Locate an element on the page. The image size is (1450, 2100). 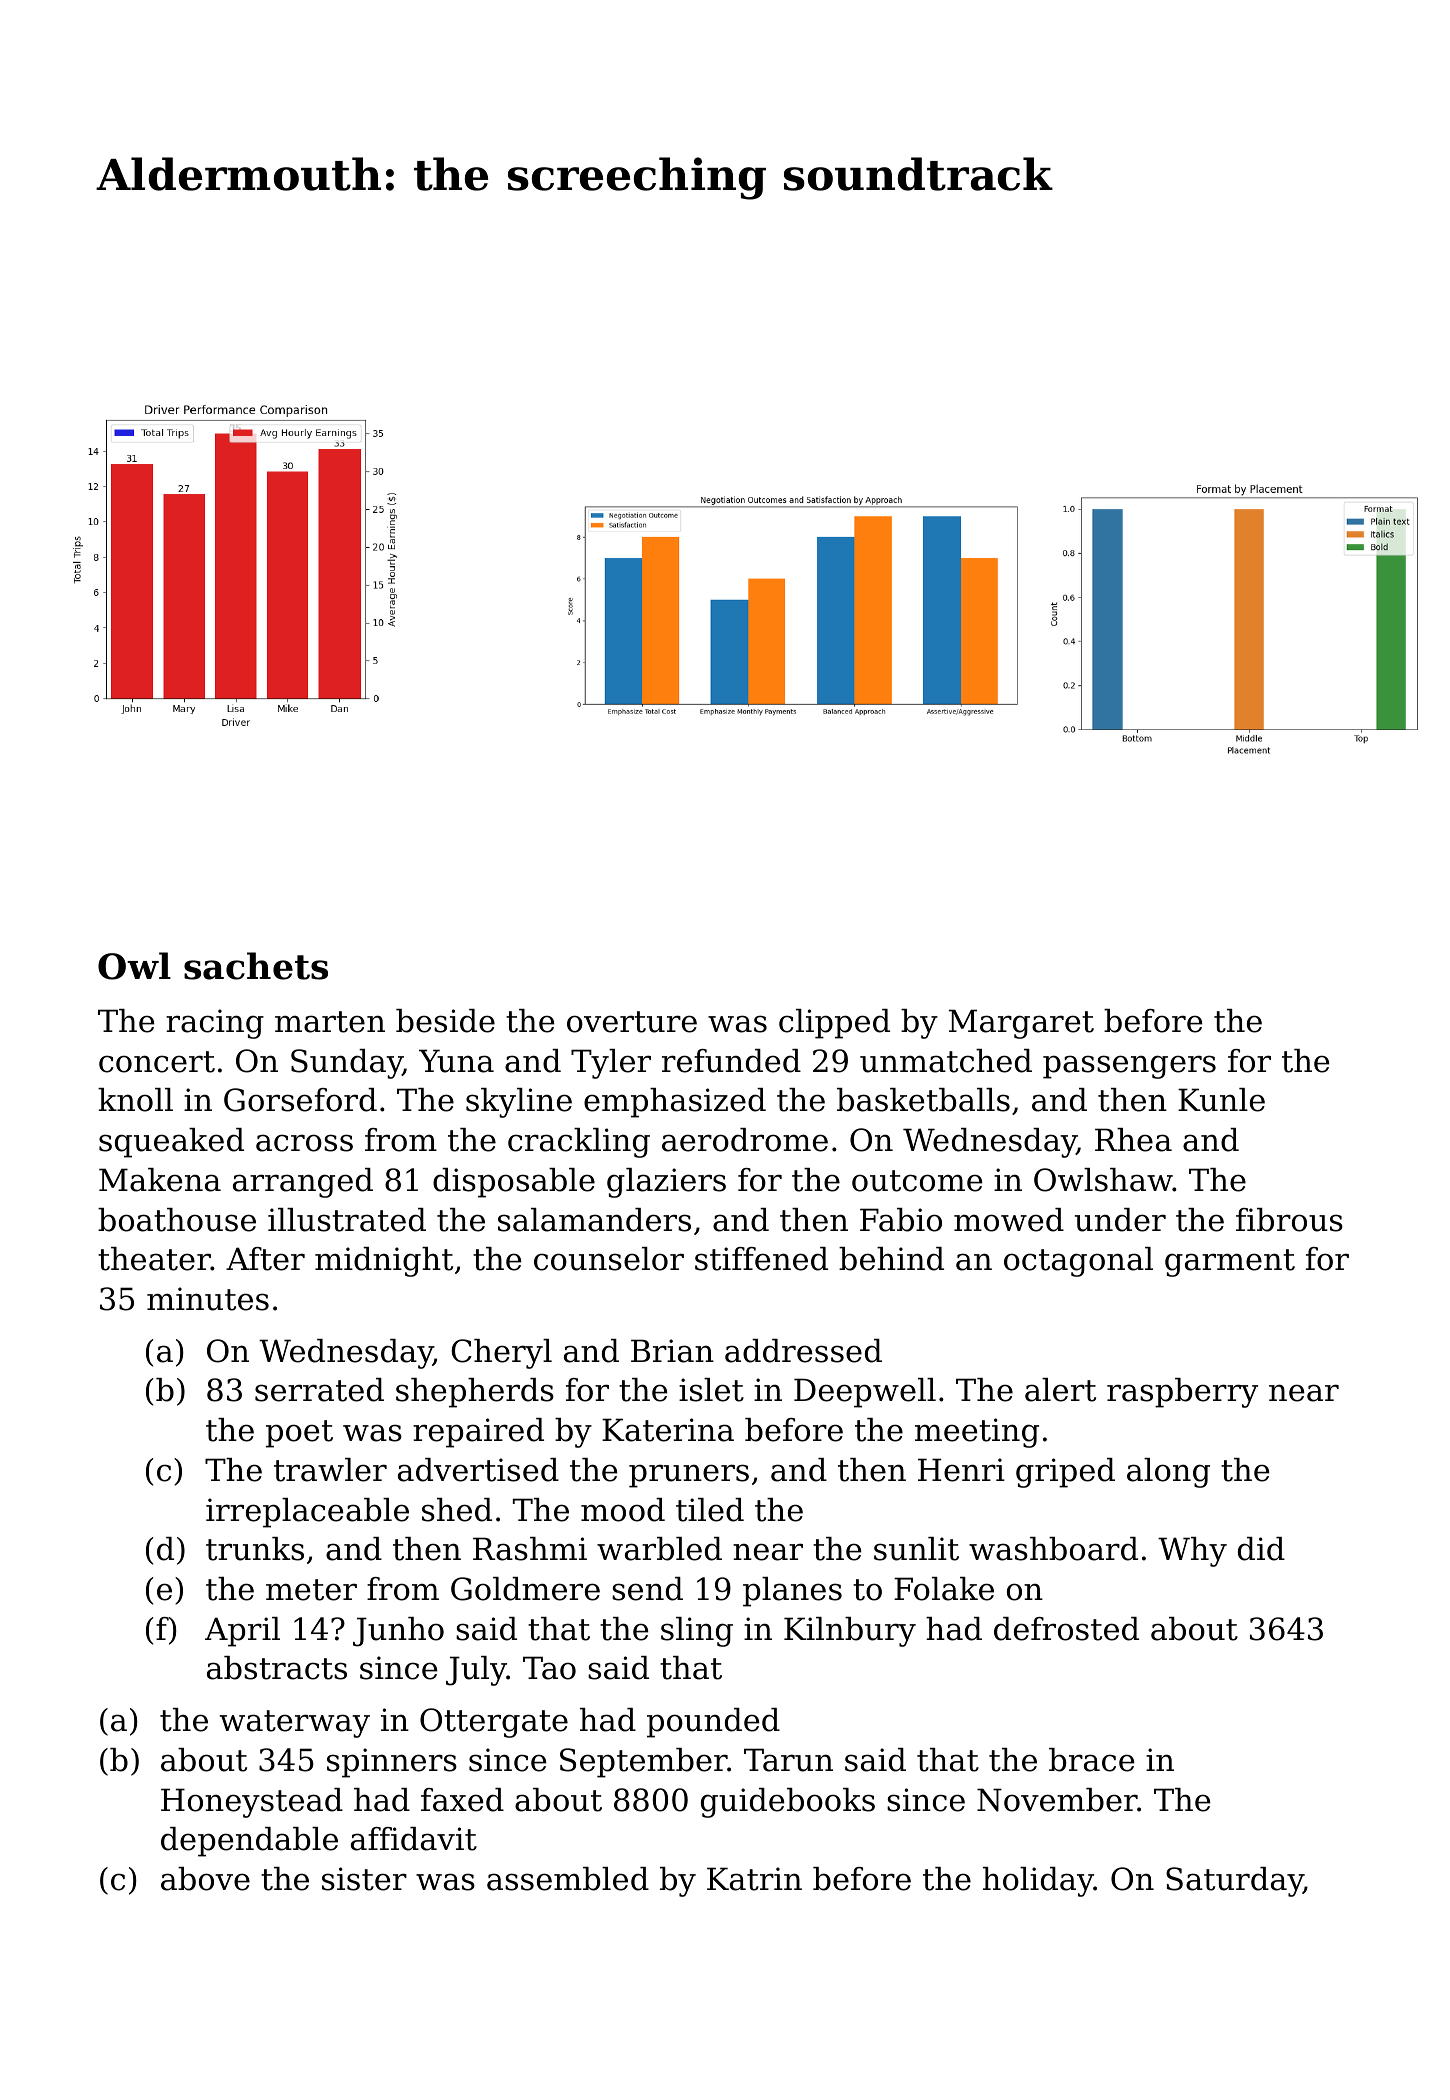
minutes is located at coordinates (208, 1299).
